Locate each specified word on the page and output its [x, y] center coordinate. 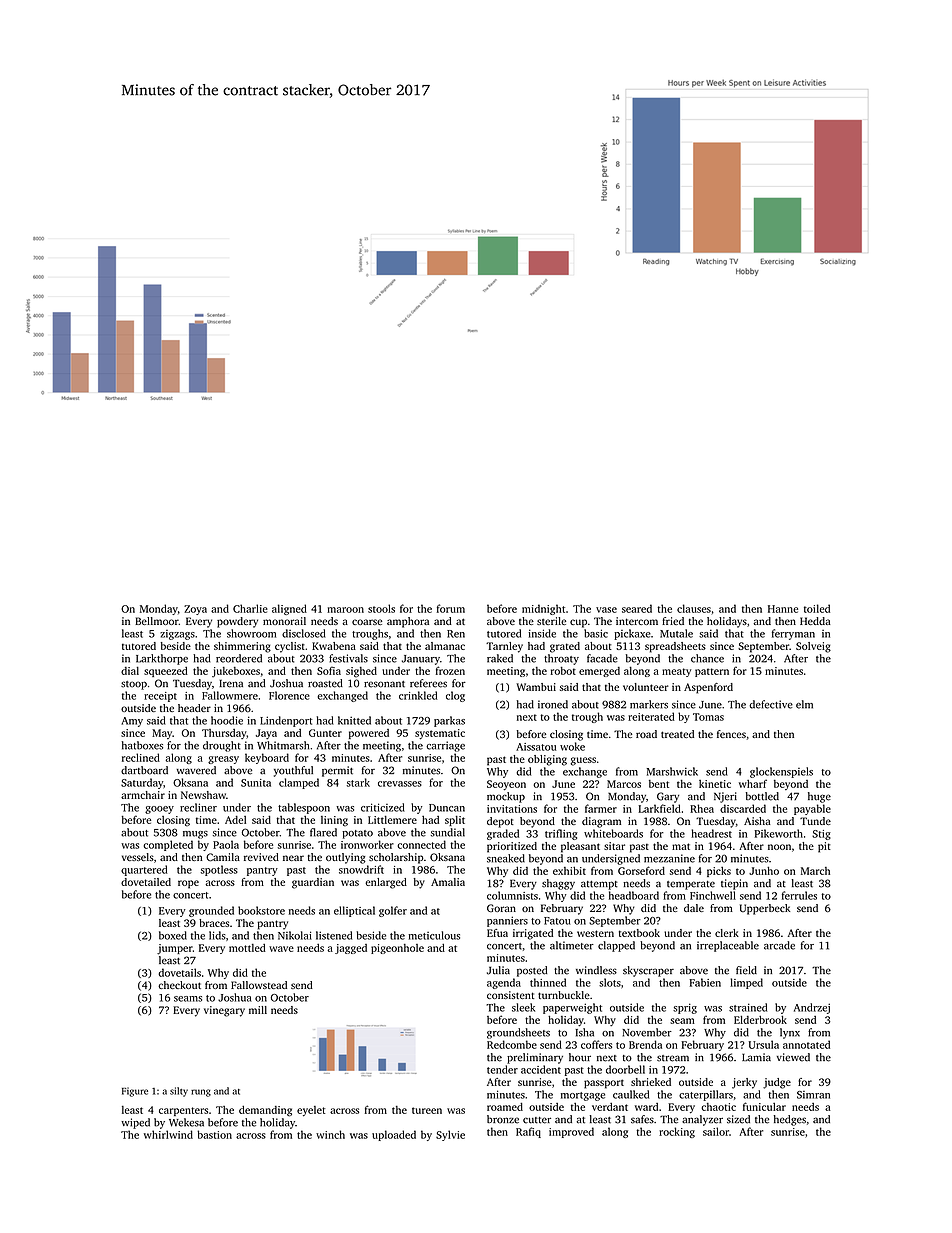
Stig [821, 835]
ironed [553, 704]
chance [707, 658]
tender [502, 1069]
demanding [265, 1111]
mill [258, 1010]
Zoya [195, 610]
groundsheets [518, 1033]
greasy [223, 760]
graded [503, 834]
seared [637, 608]
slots [610, 982]
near [293, 858]
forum [451, 608]
